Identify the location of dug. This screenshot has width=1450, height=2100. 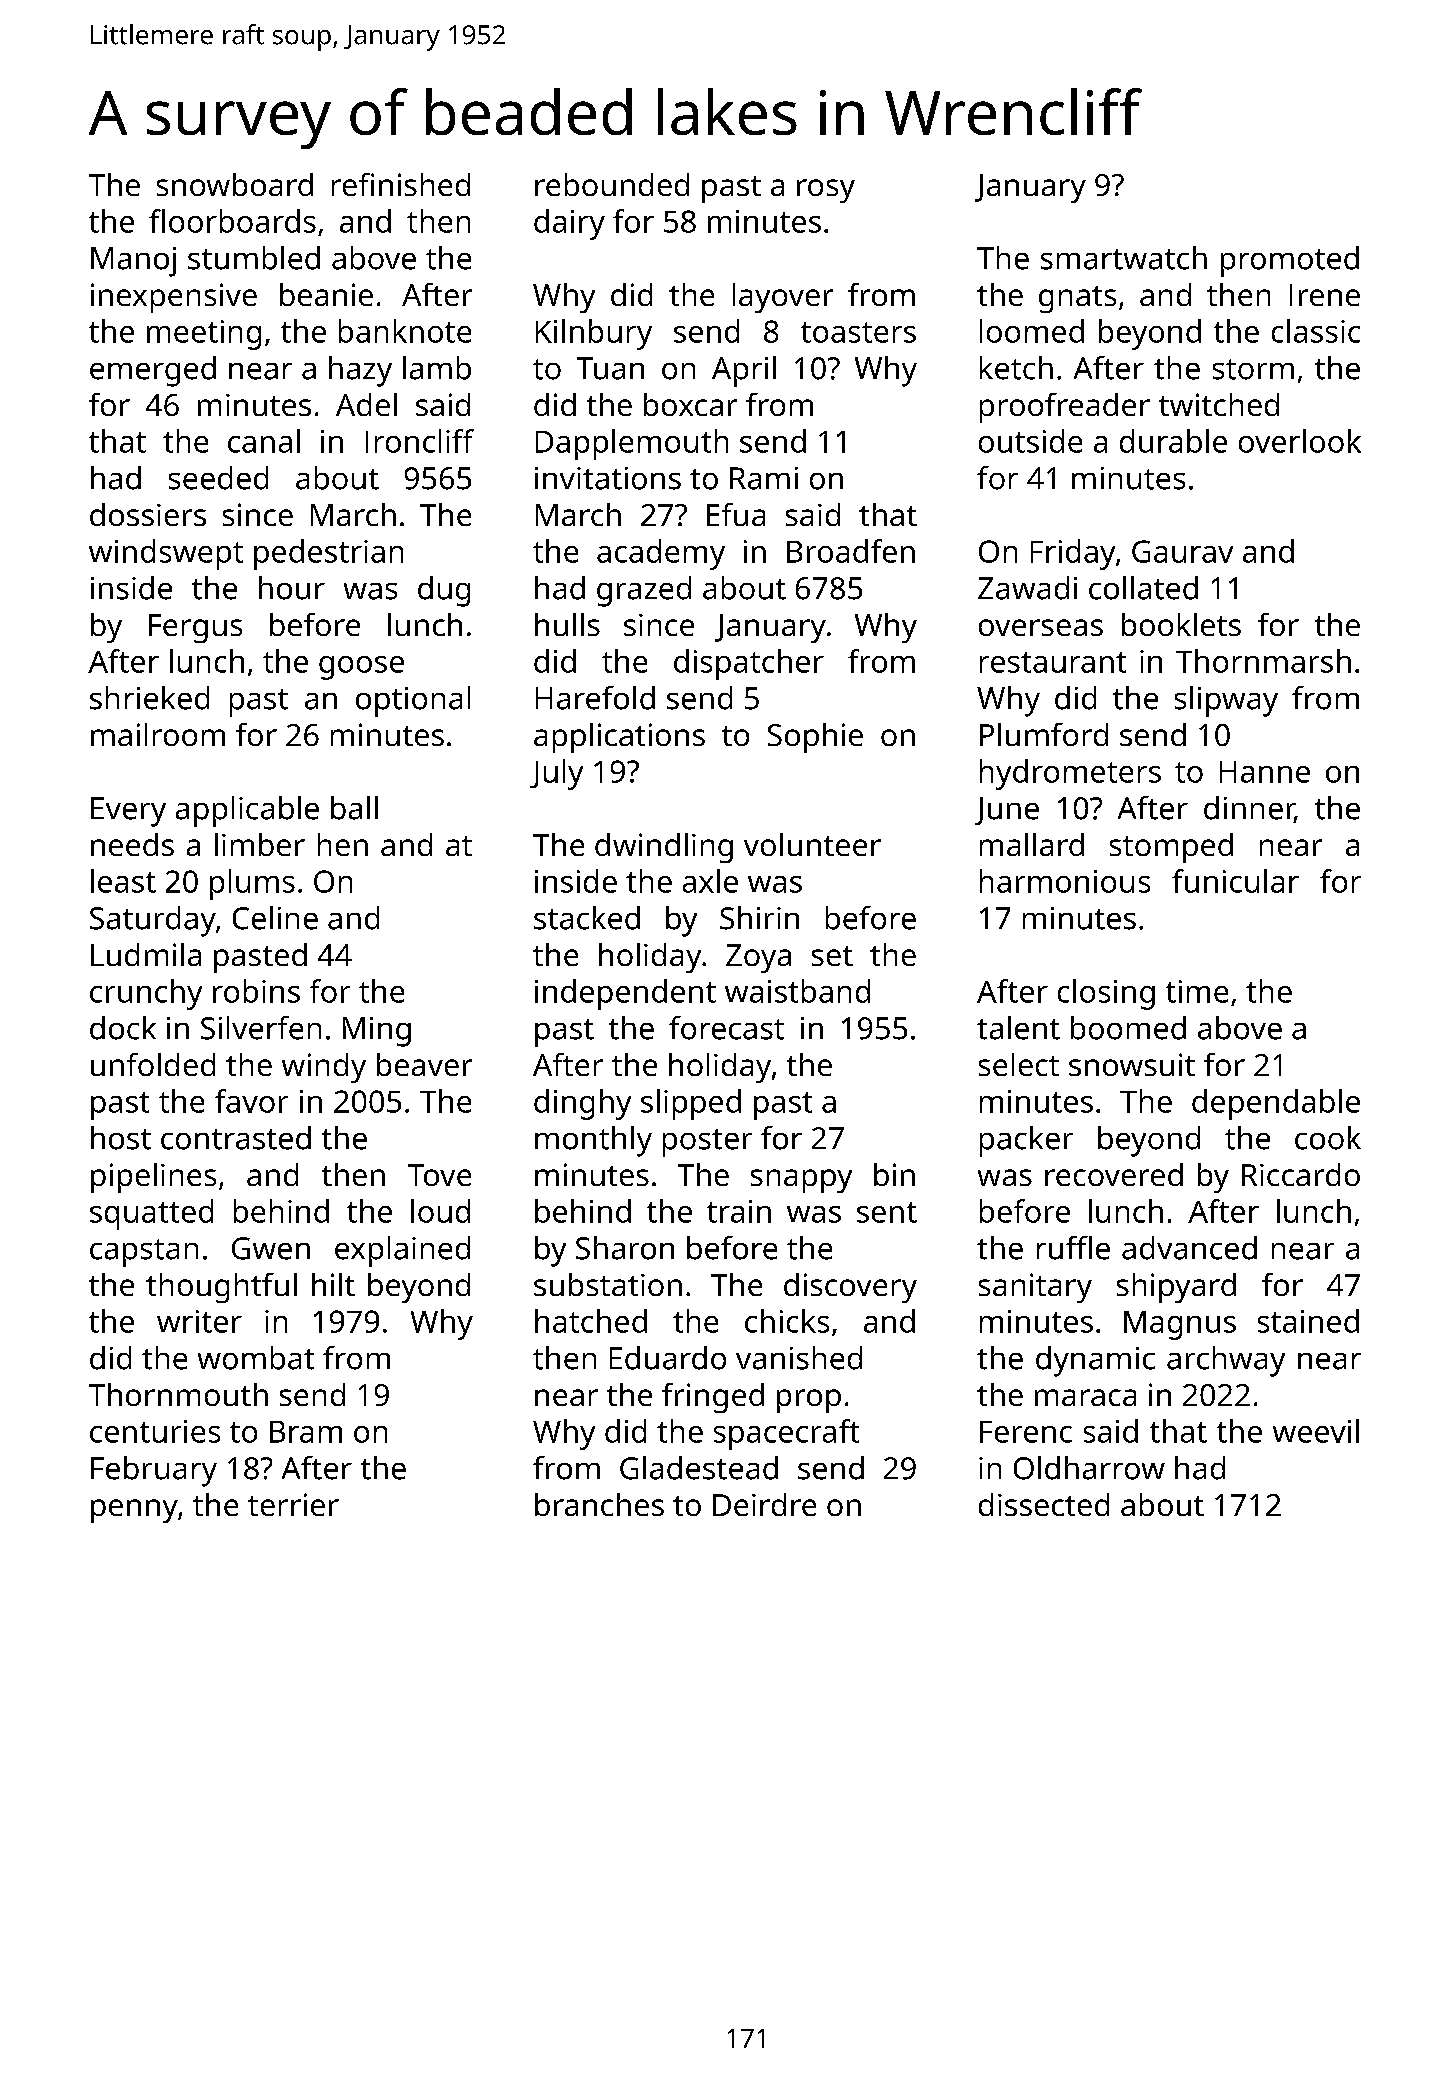
(444, 591).
